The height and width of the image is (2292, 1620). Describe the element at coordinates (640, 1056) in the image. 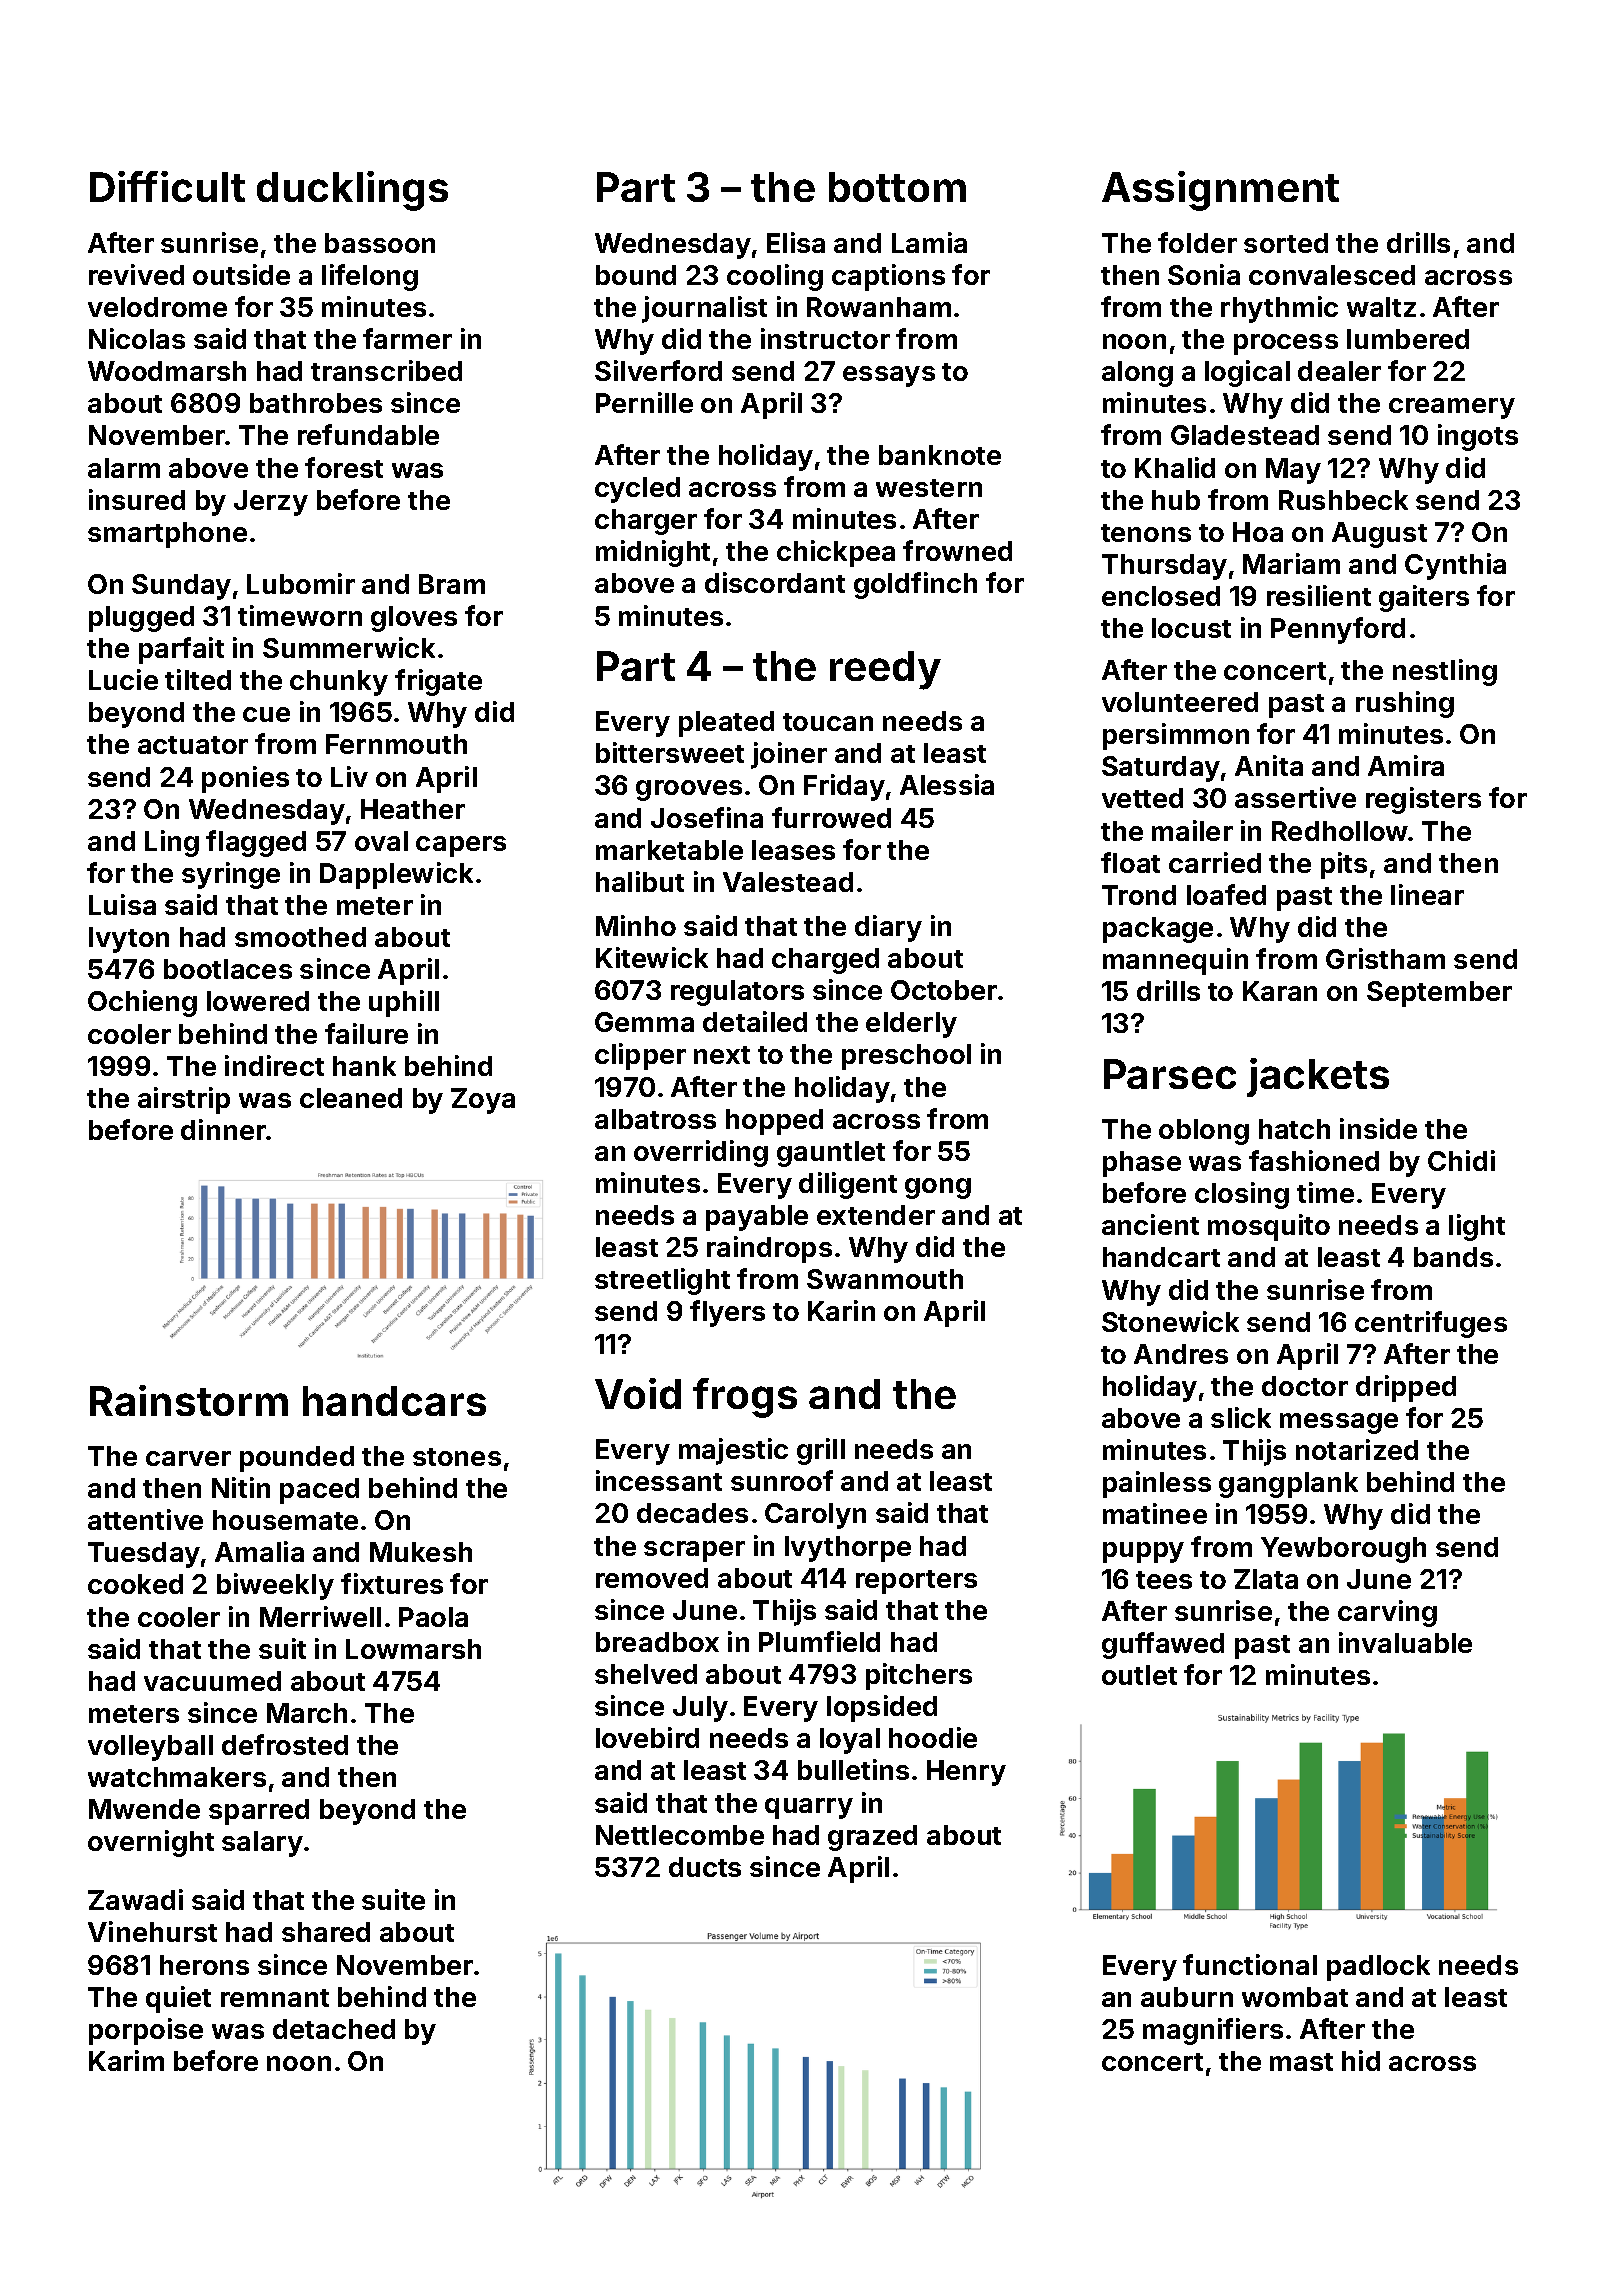

I see `clipper` at that location.
